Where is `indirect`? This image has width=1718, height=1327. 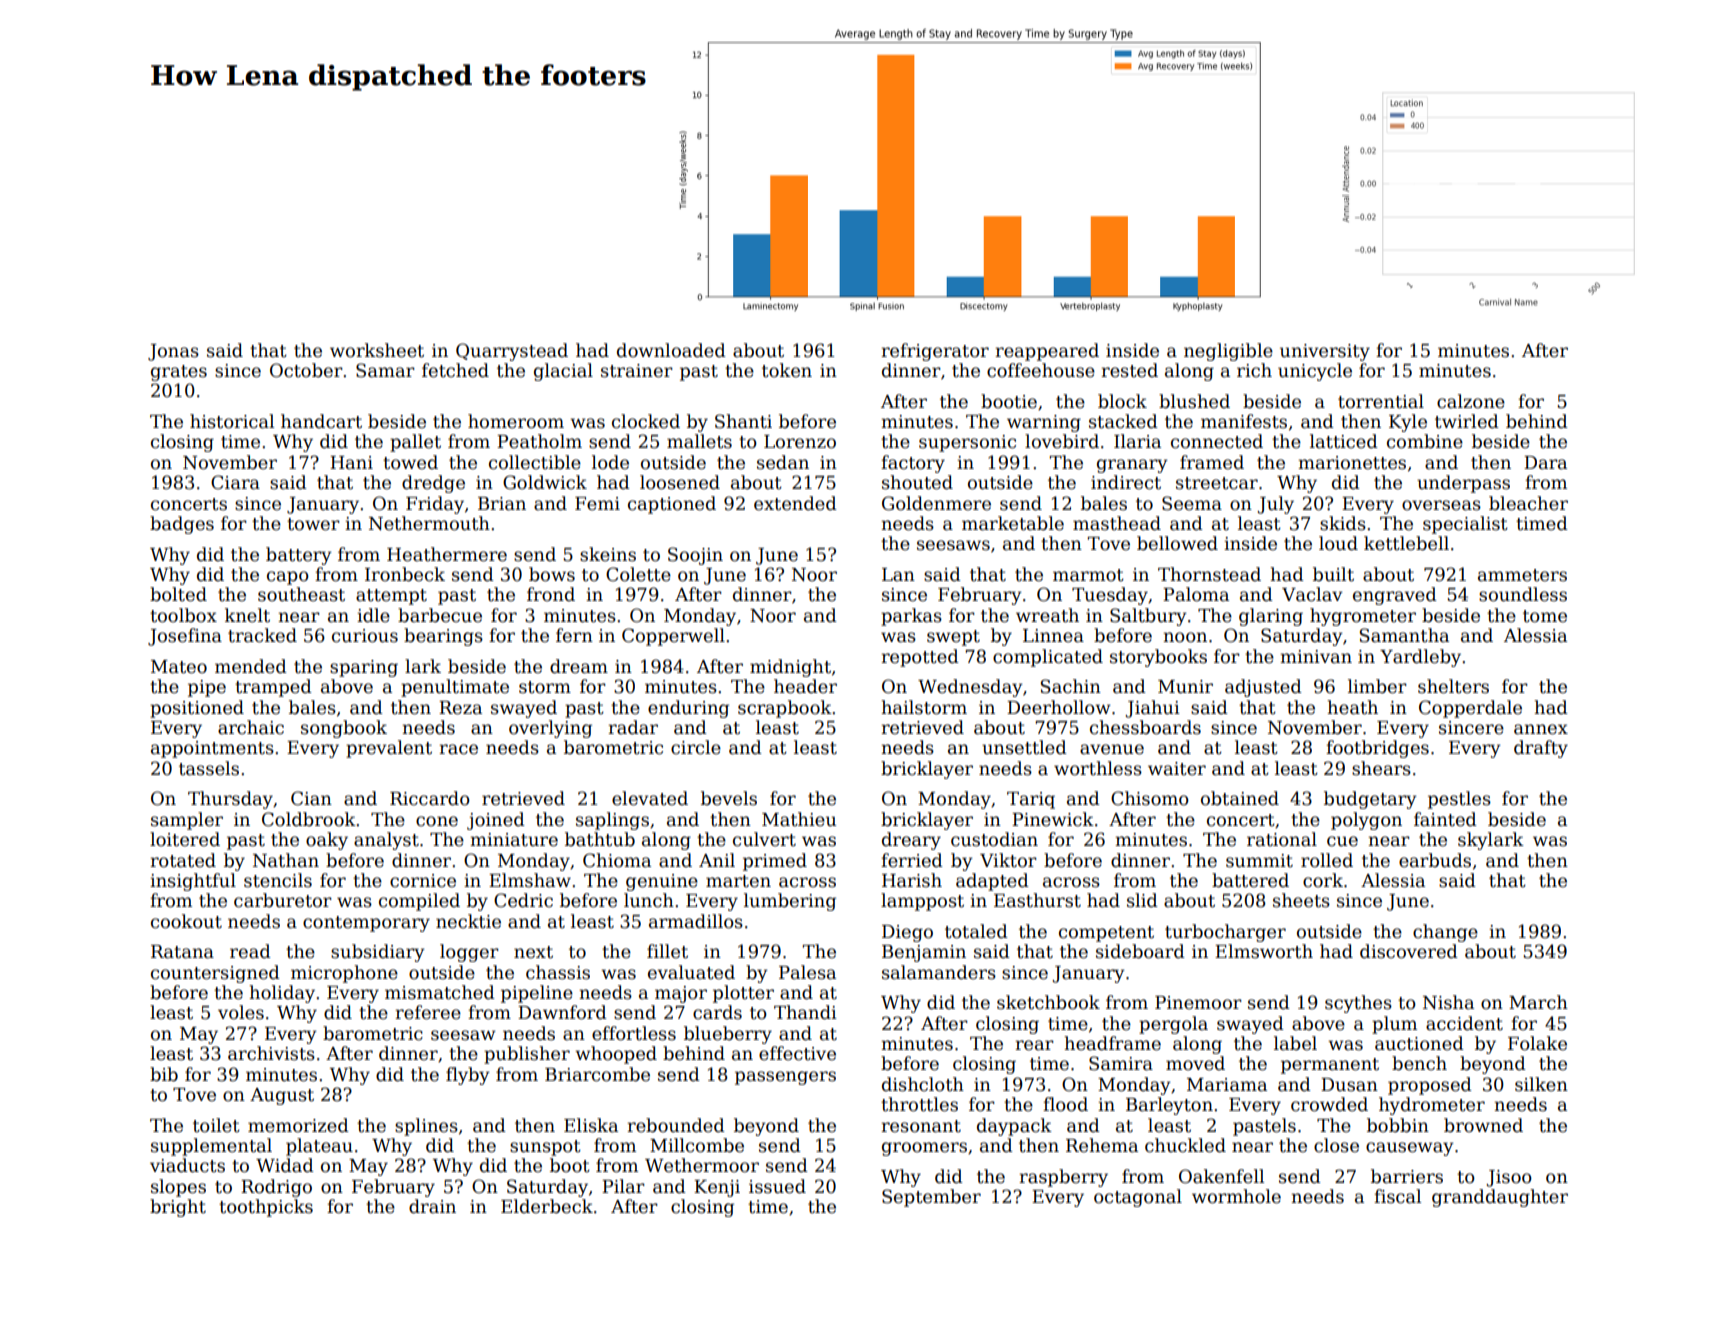
indirect is located at coordinates (1126, 482).
